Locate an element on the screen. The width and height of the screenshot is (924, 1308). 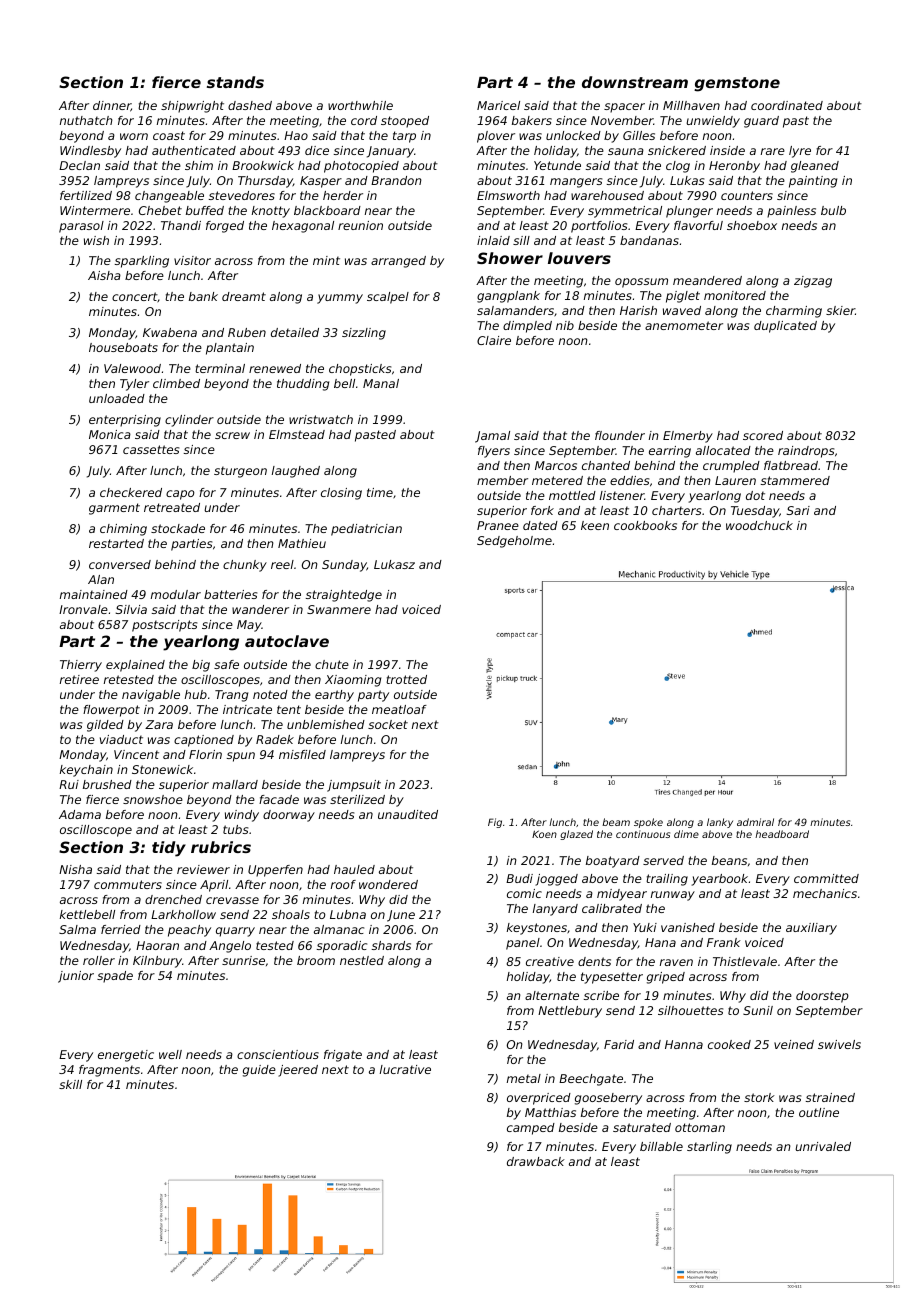
stands is located at coordinates (235, 82).
